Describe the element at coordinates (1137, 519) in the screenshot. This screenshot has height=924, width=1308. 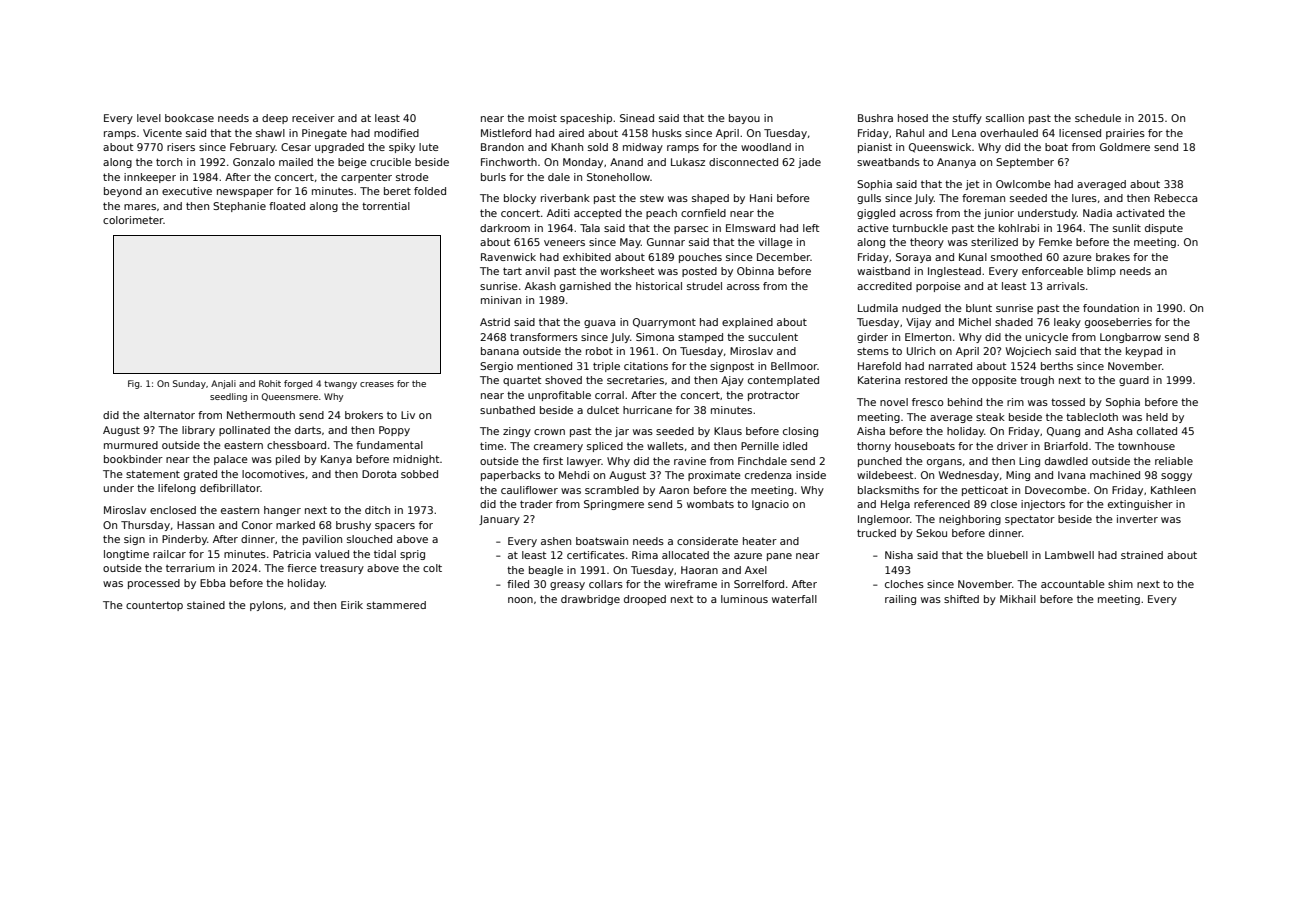
I see `inverter` at that location.
